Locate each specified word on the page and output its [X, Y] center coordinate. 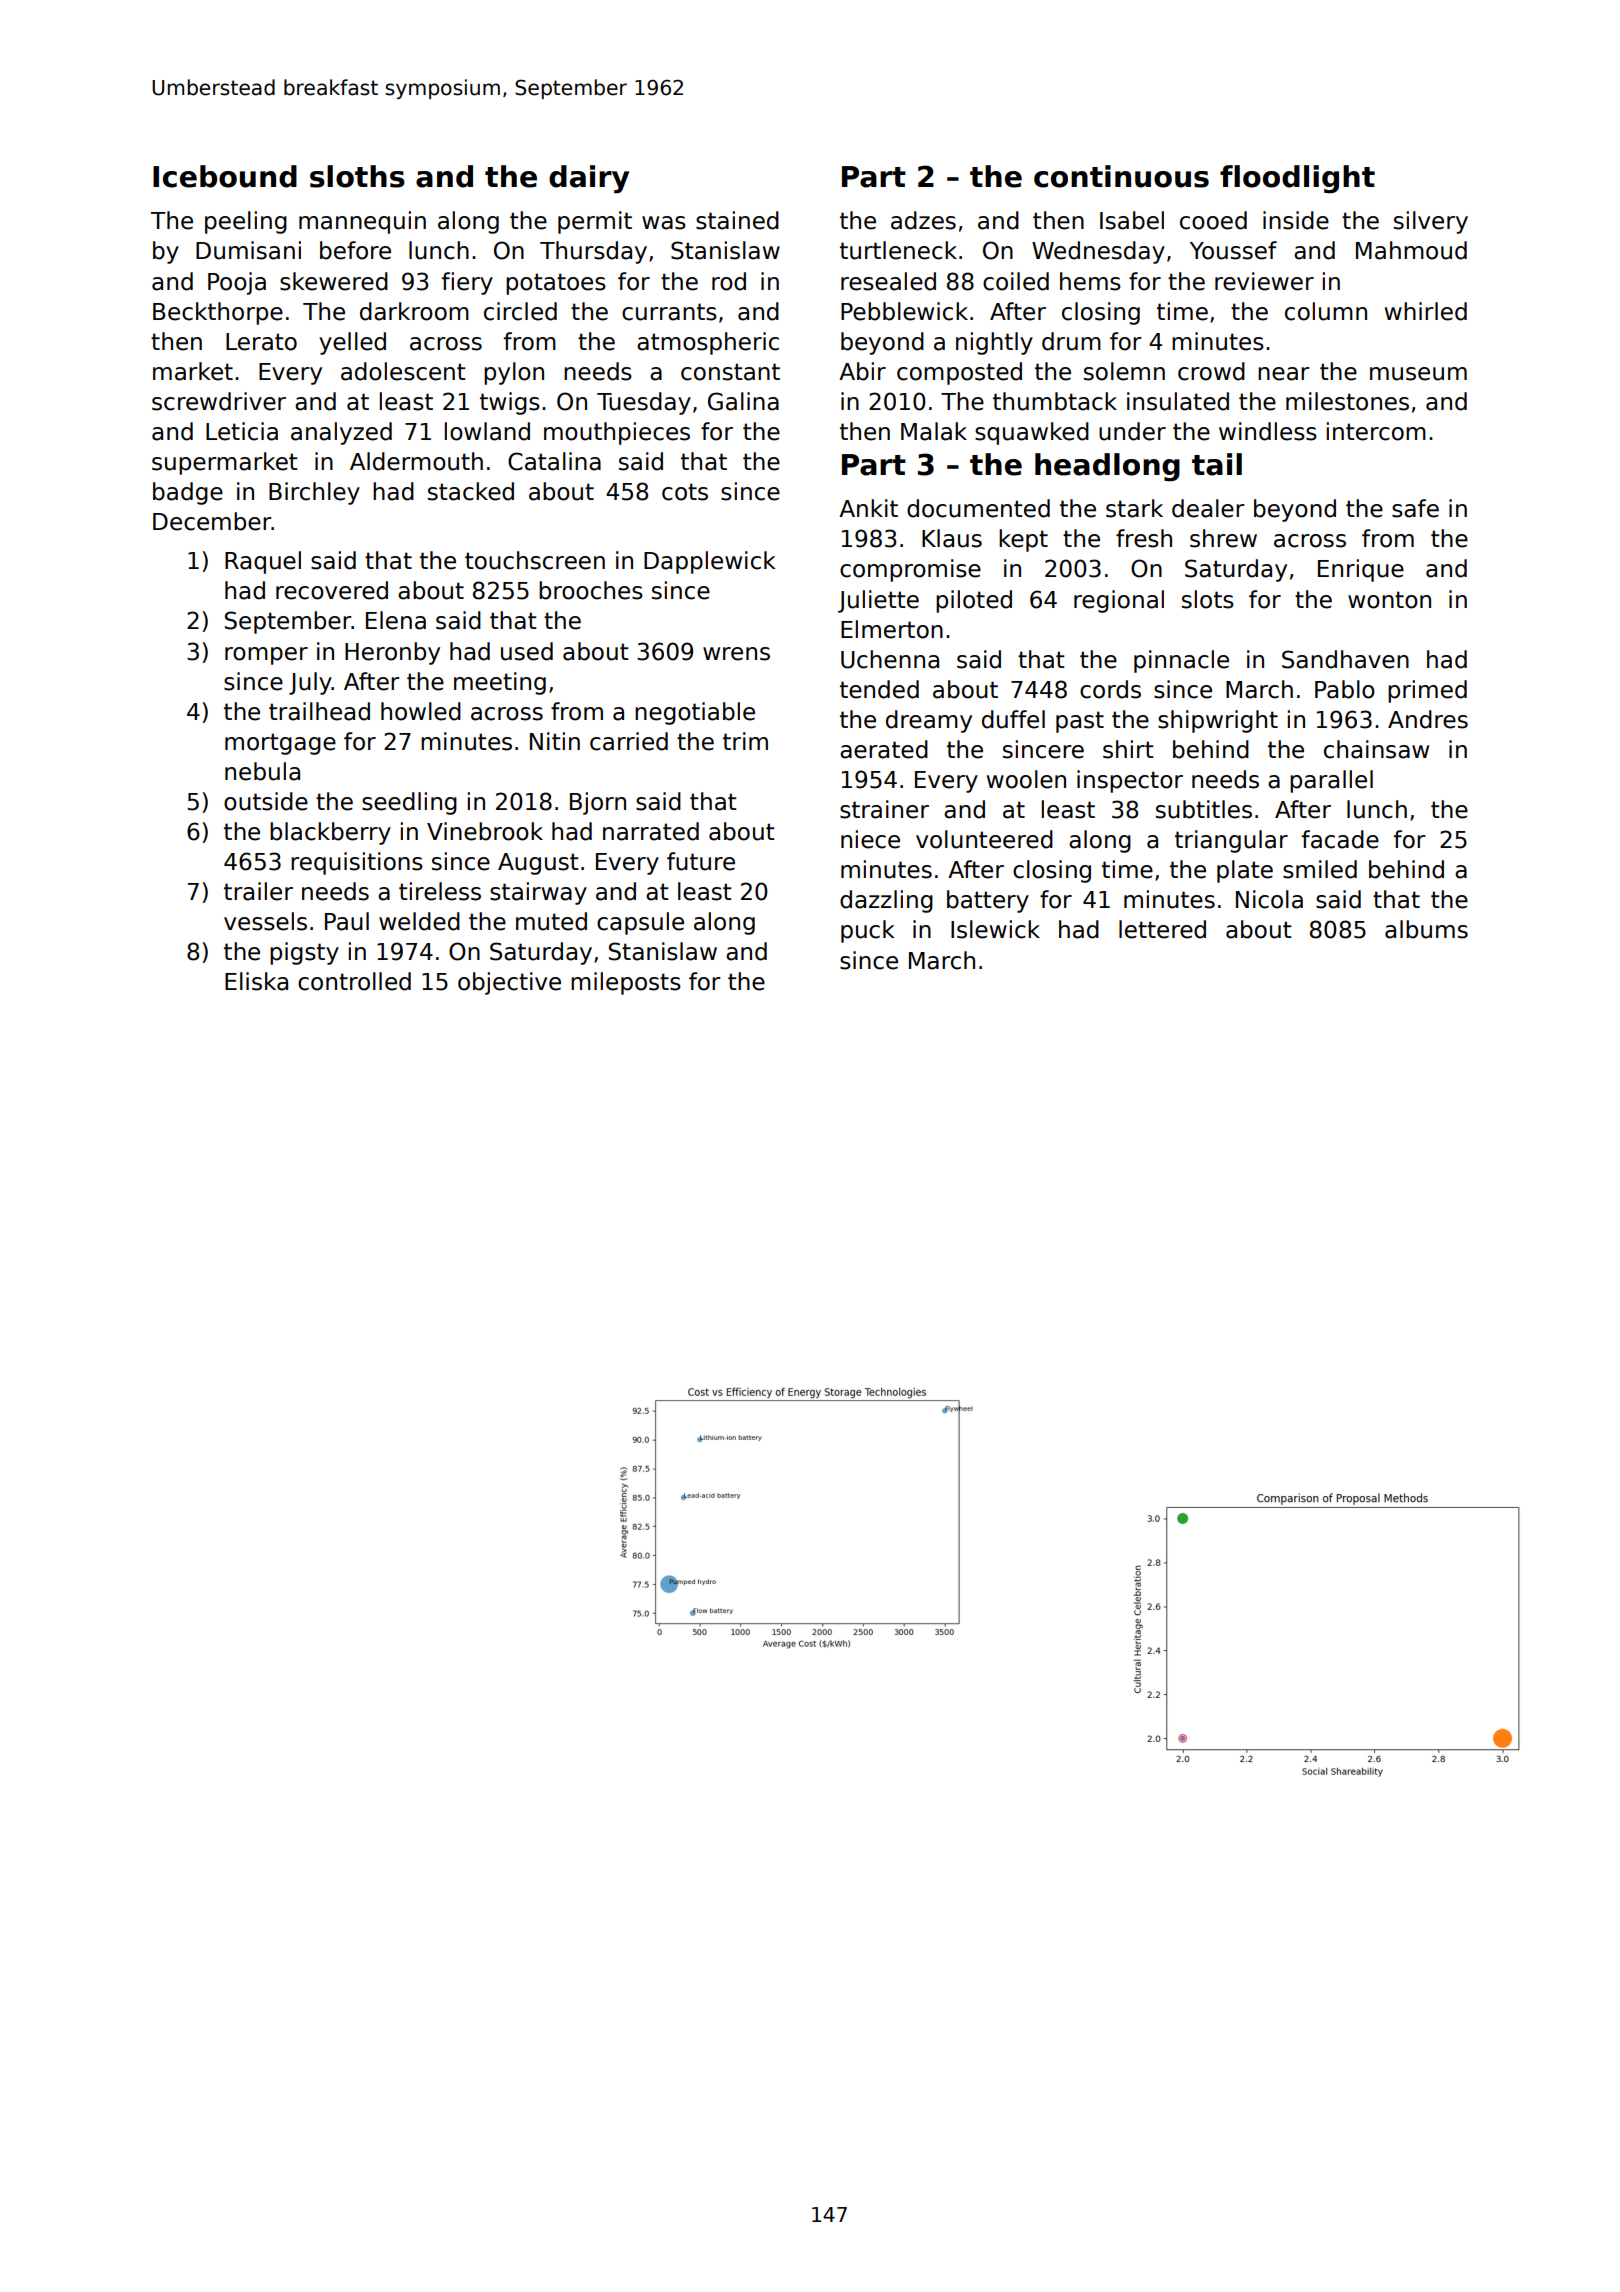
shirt [1128, 749]
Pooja [237, 283]
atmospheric [708, 343]
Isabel [1132, 220]
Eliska [256, 981]
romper [266, 656]
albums [1426, 929]
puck [868, 931]
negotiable [695, 713]
